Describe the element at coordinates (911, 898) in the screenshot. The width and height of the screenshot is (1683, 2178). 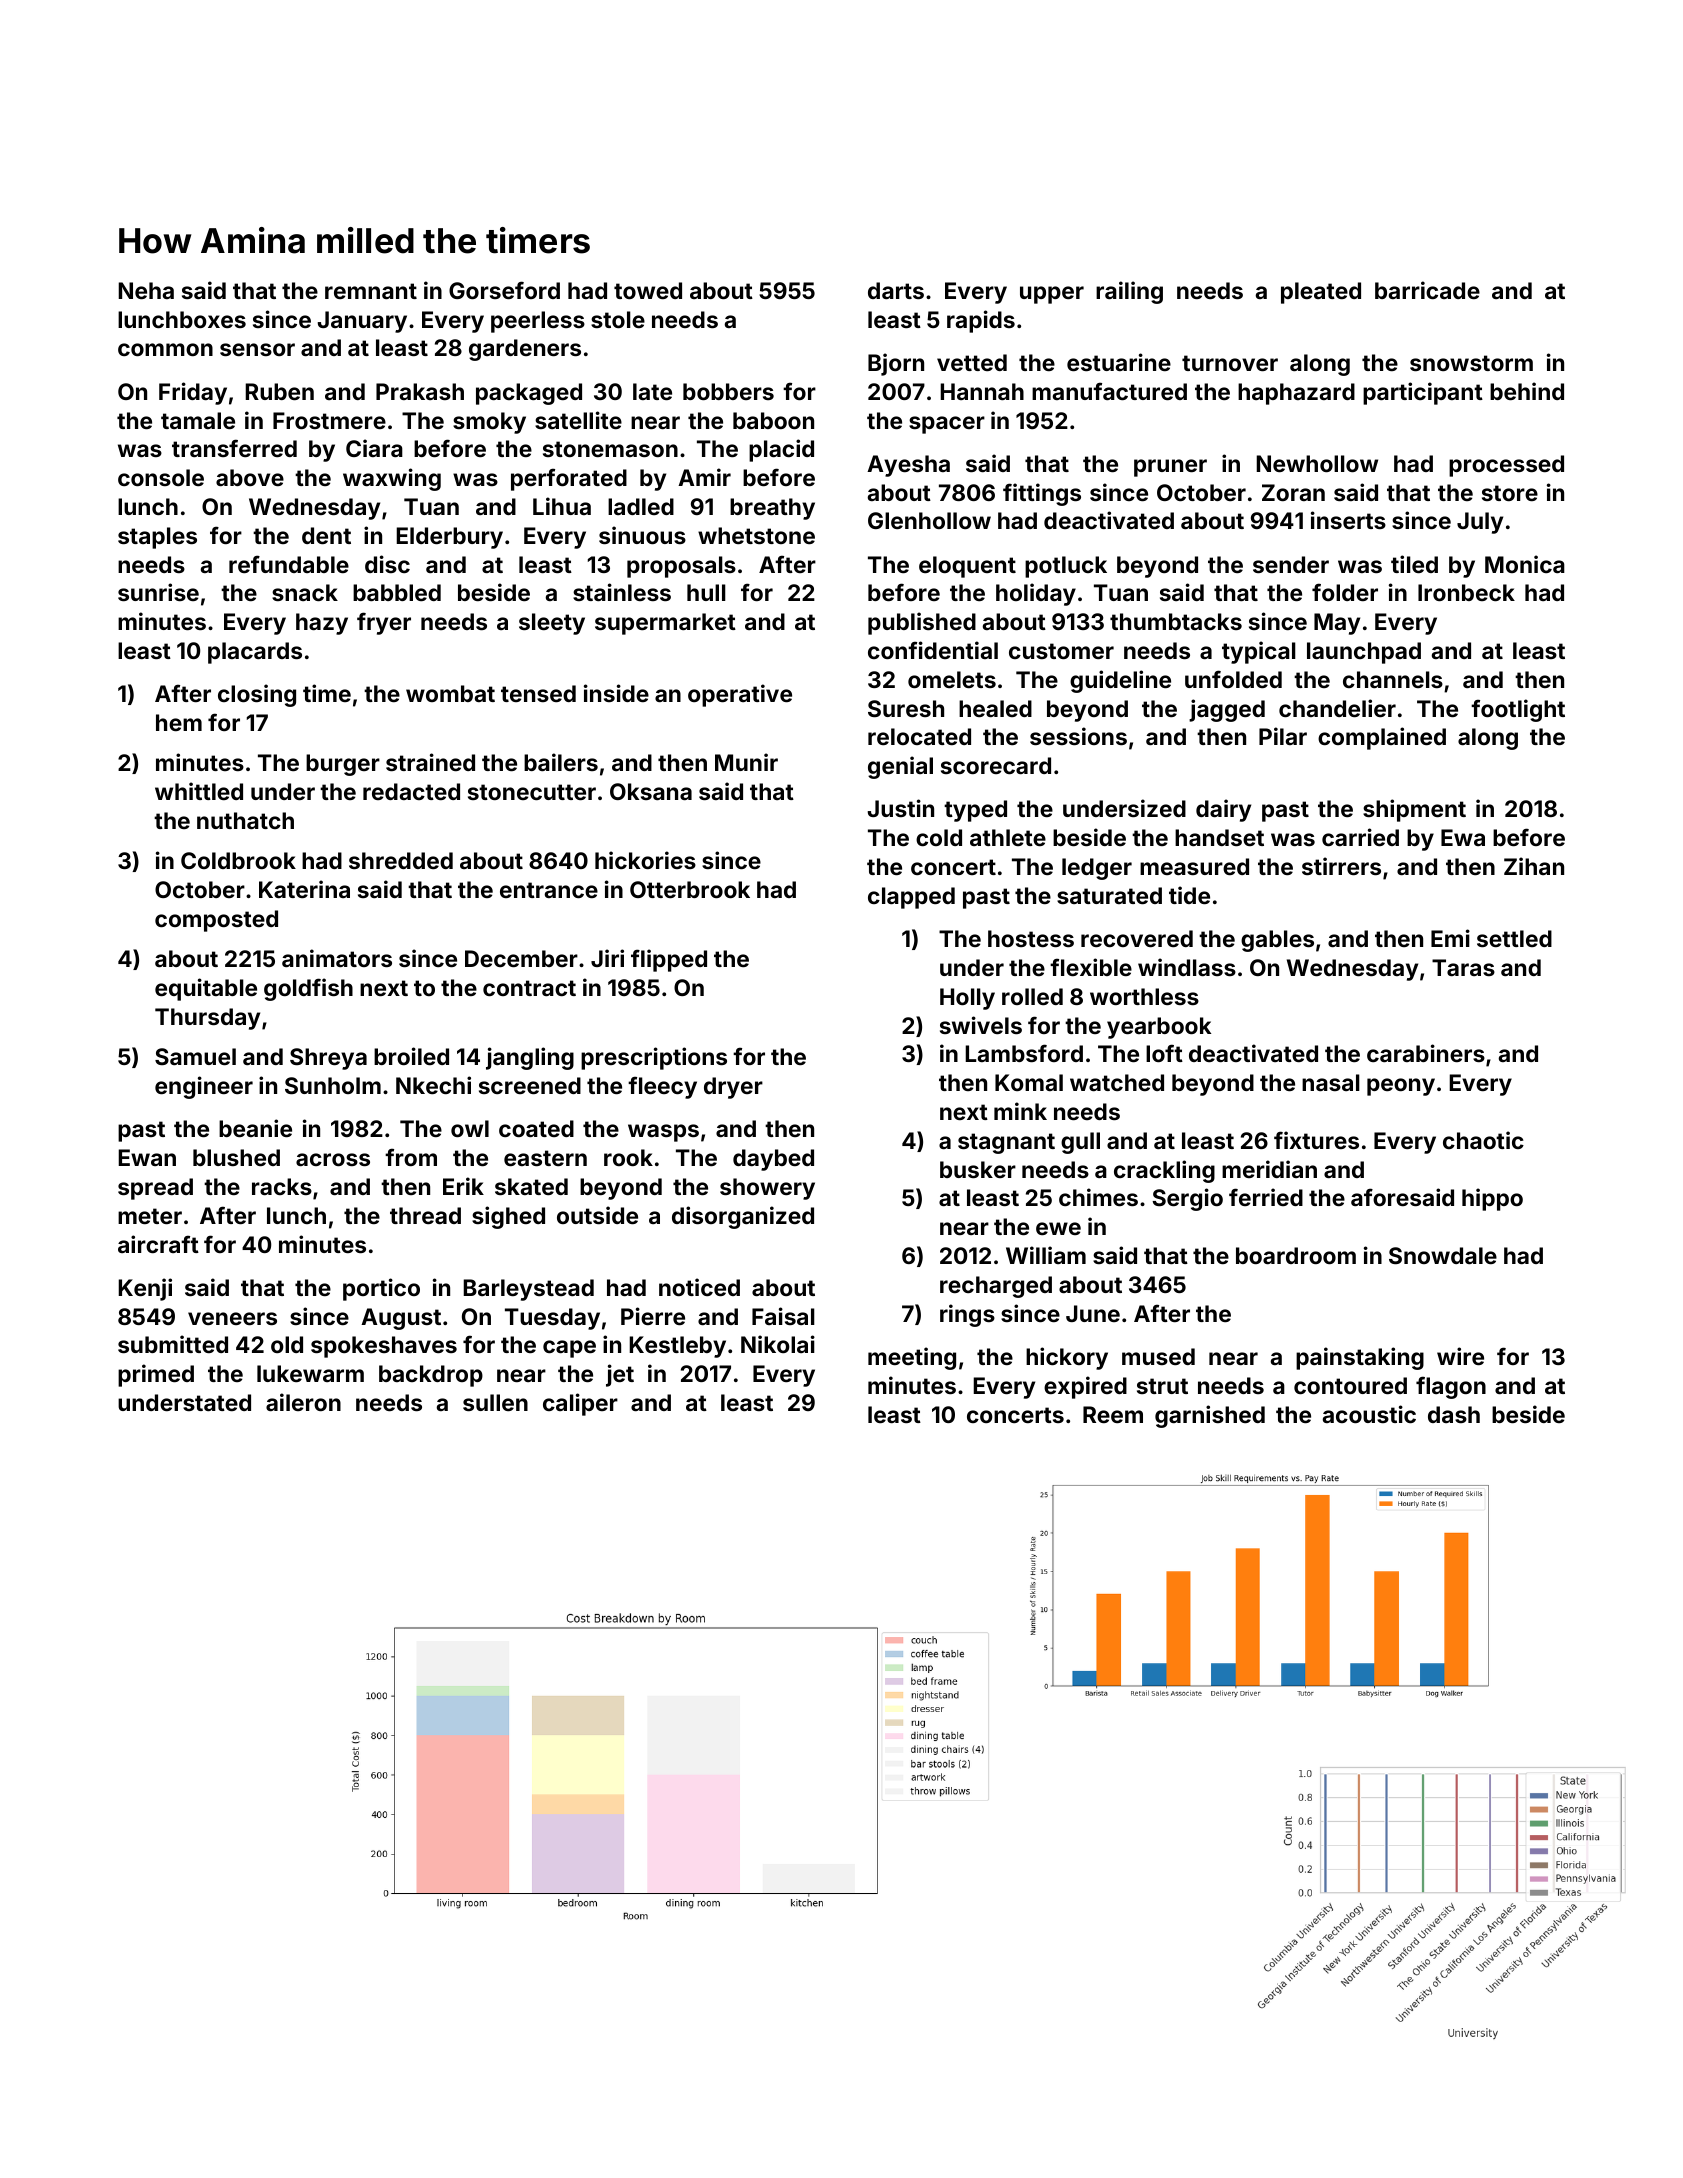
I see `clapped` at that location.
